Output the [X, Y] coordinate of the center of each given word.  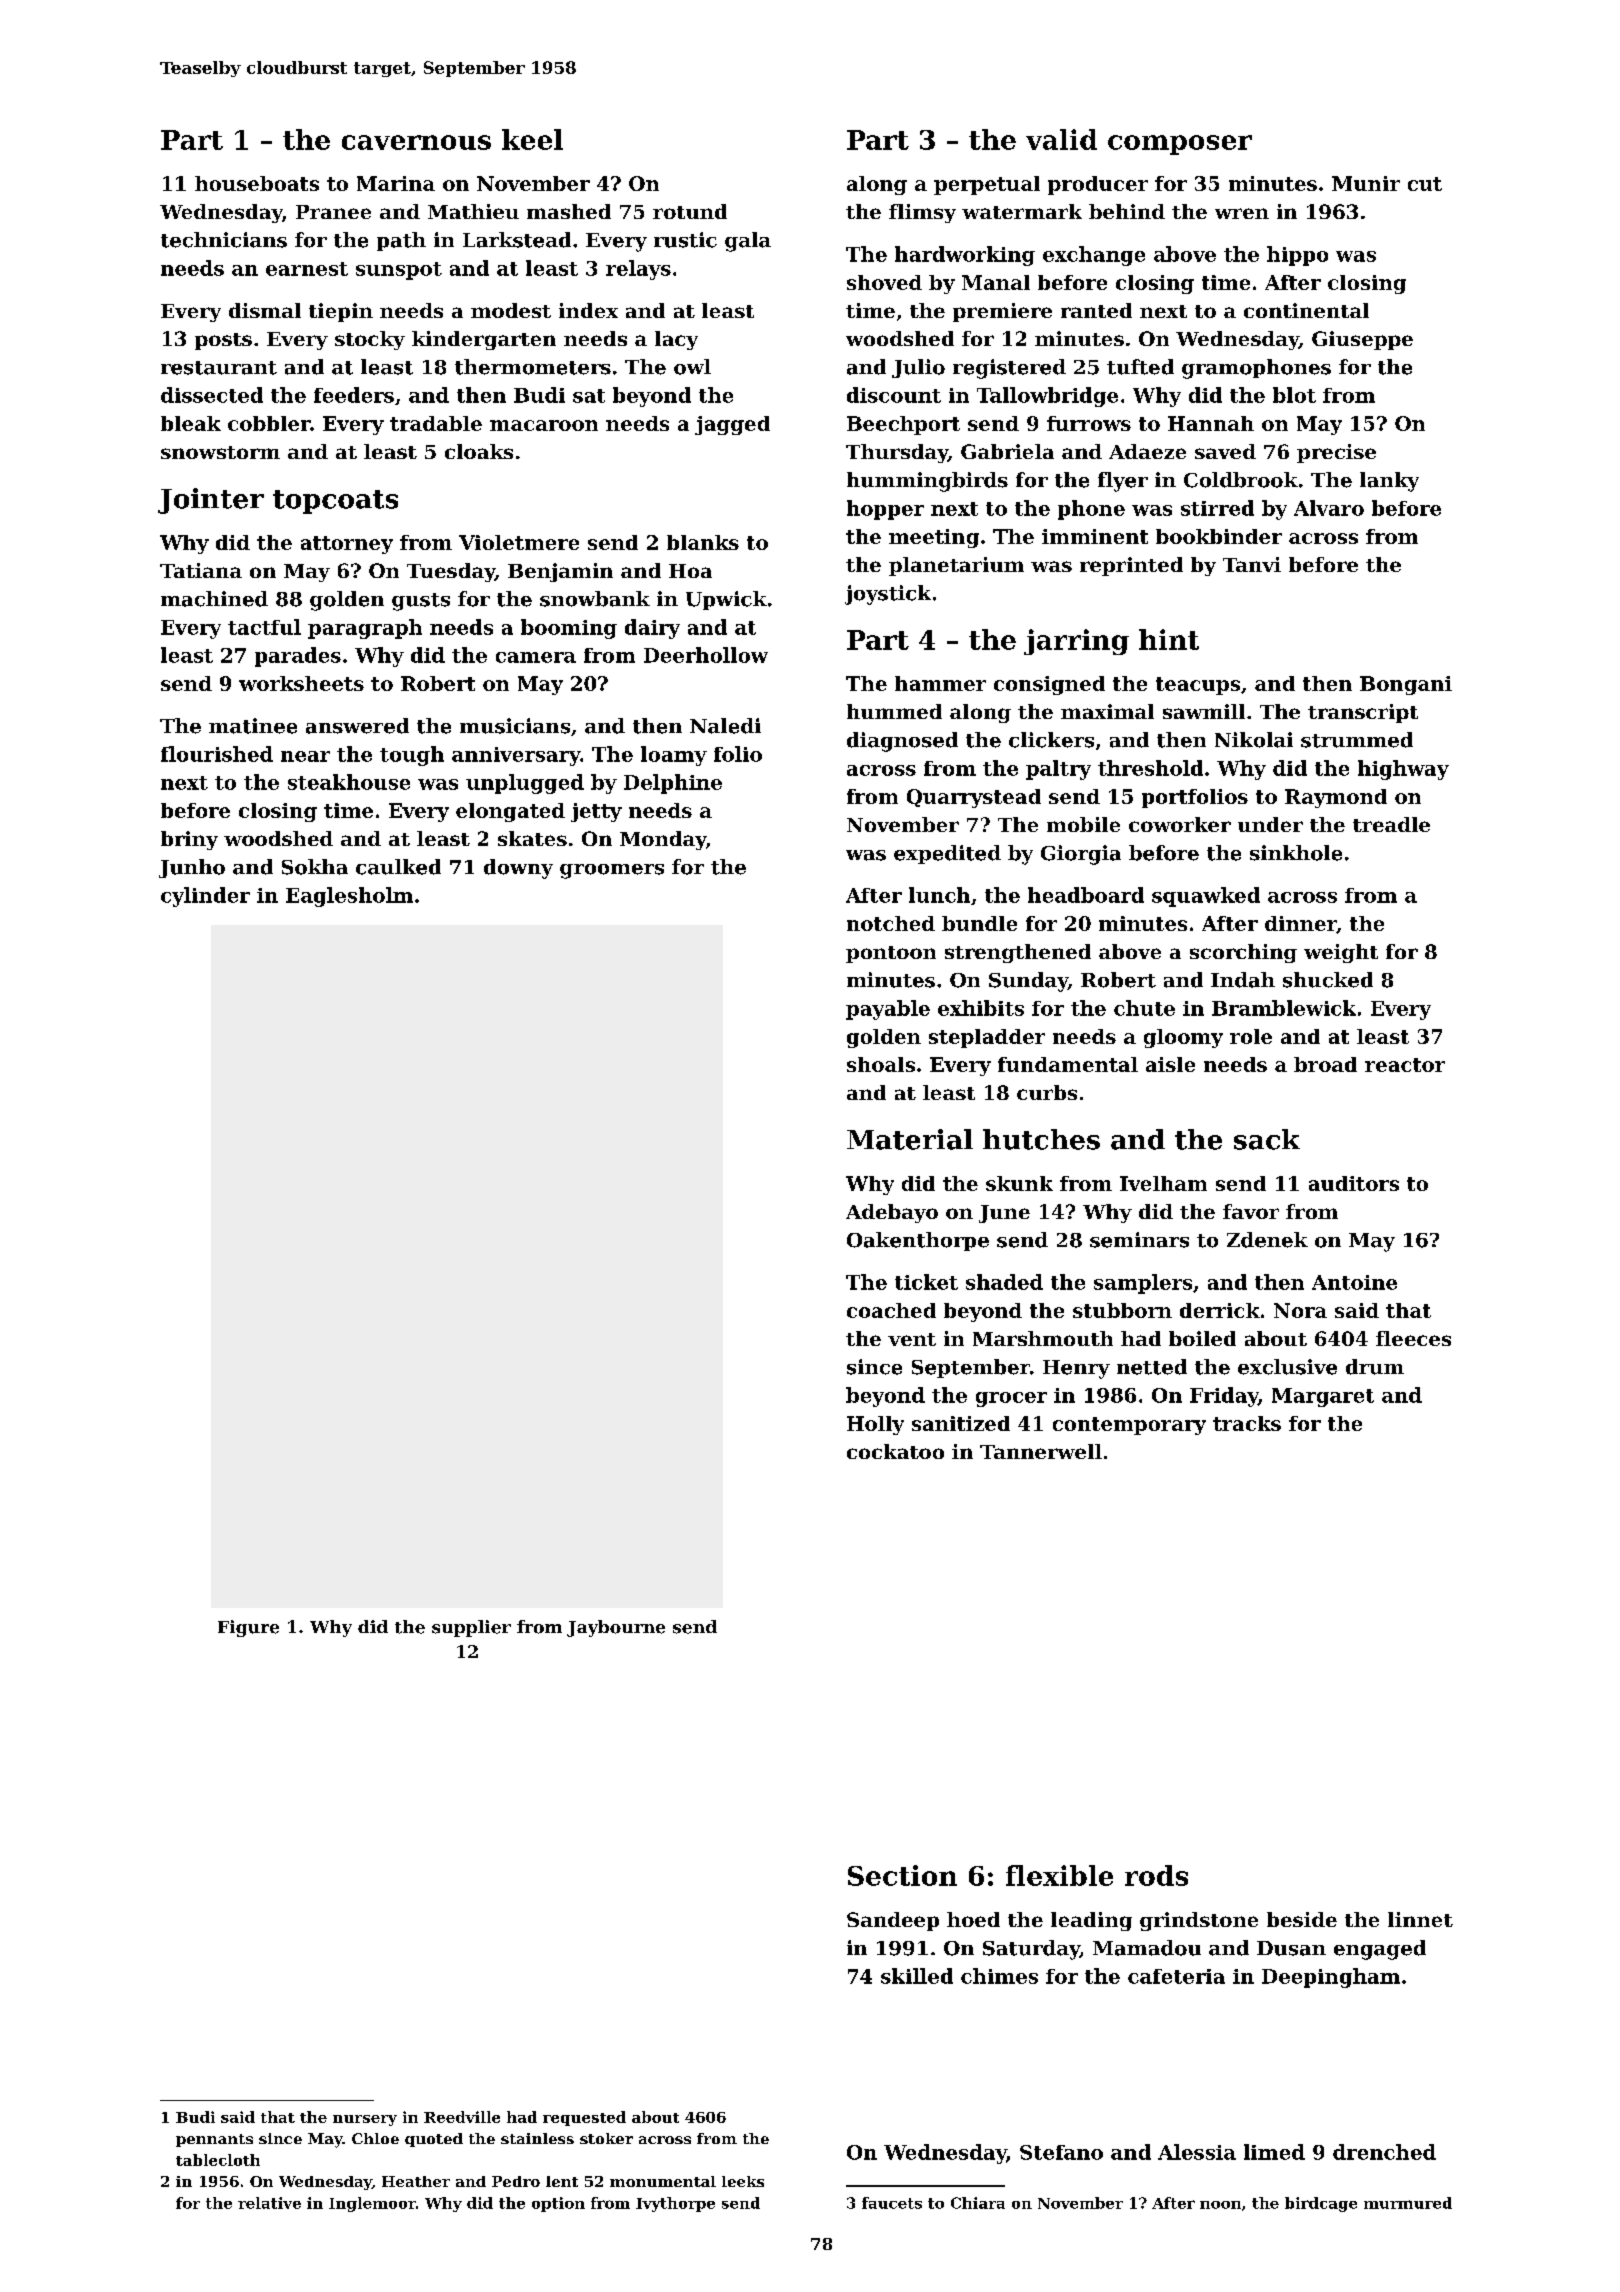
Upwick [726, 600]
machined [214, 599]
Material [910, 1139]
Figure [248, 1628]
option [558, 2204]
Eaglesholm [349, 897]
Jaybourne [616, 1628]
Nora [1300, 1310]
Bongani [1406, 685]
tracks [1247, 1423]
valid [1061, 139]
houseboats [257, 183]
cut [1425, 184]
